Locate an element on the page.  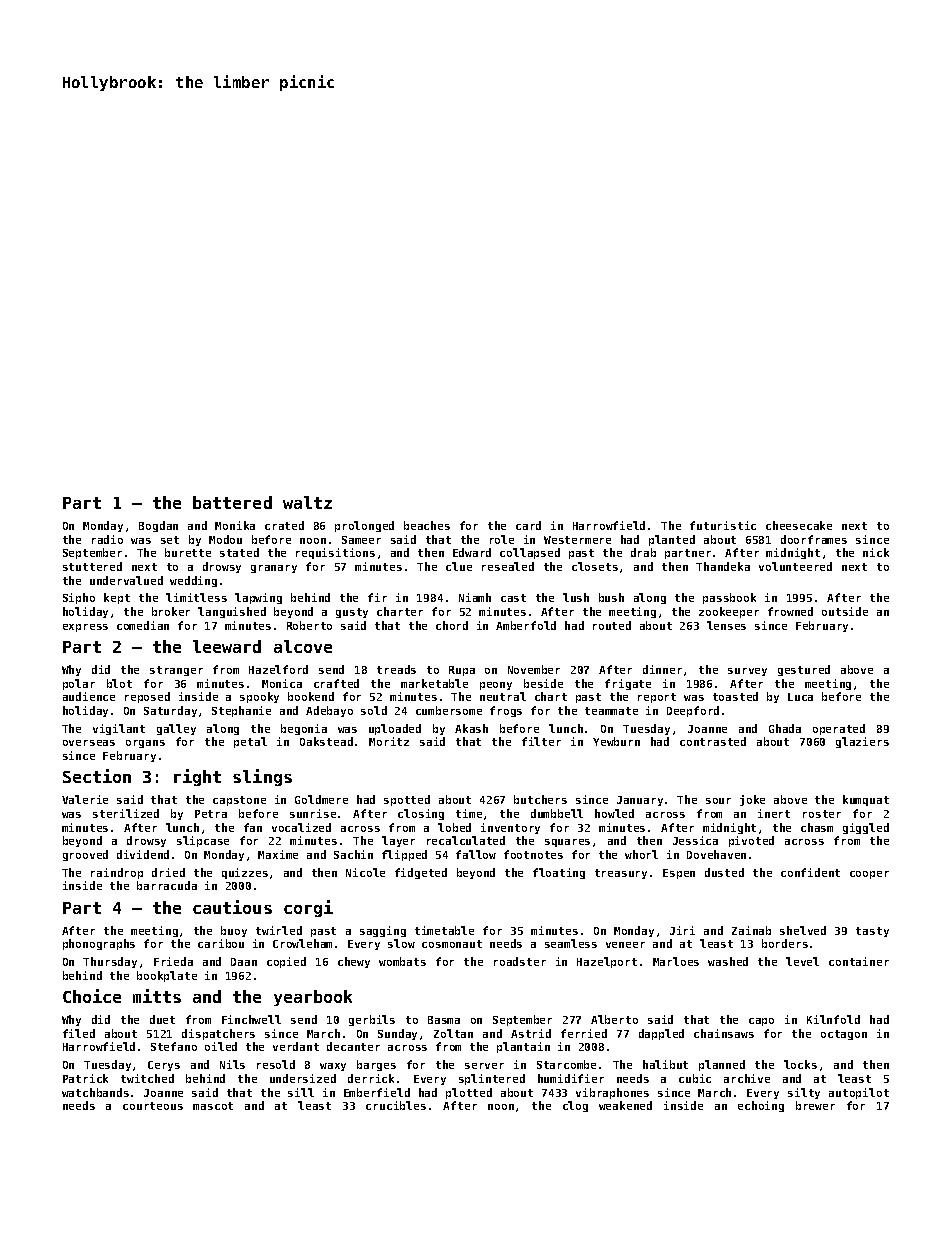
courteous is located at coordinates (153, 1106).
